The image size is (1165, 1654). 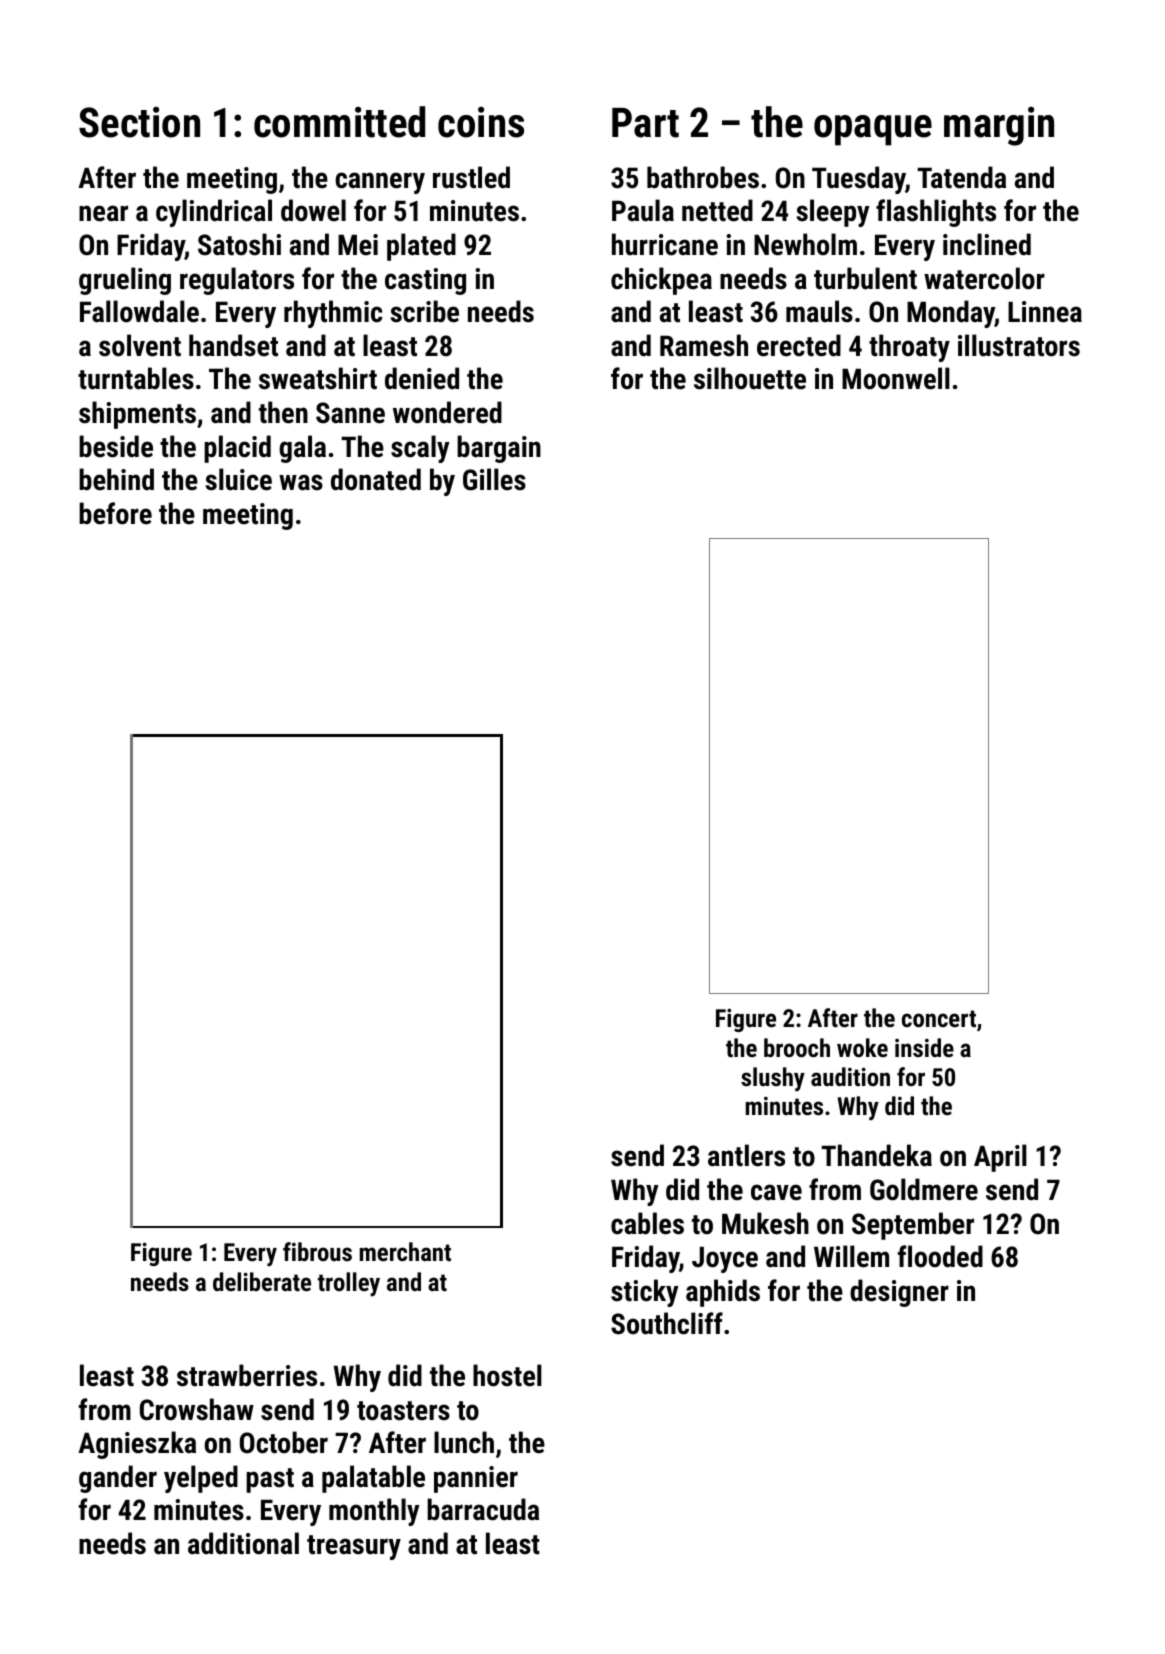 I want to click on sluice, so click(x=238, y=479).
